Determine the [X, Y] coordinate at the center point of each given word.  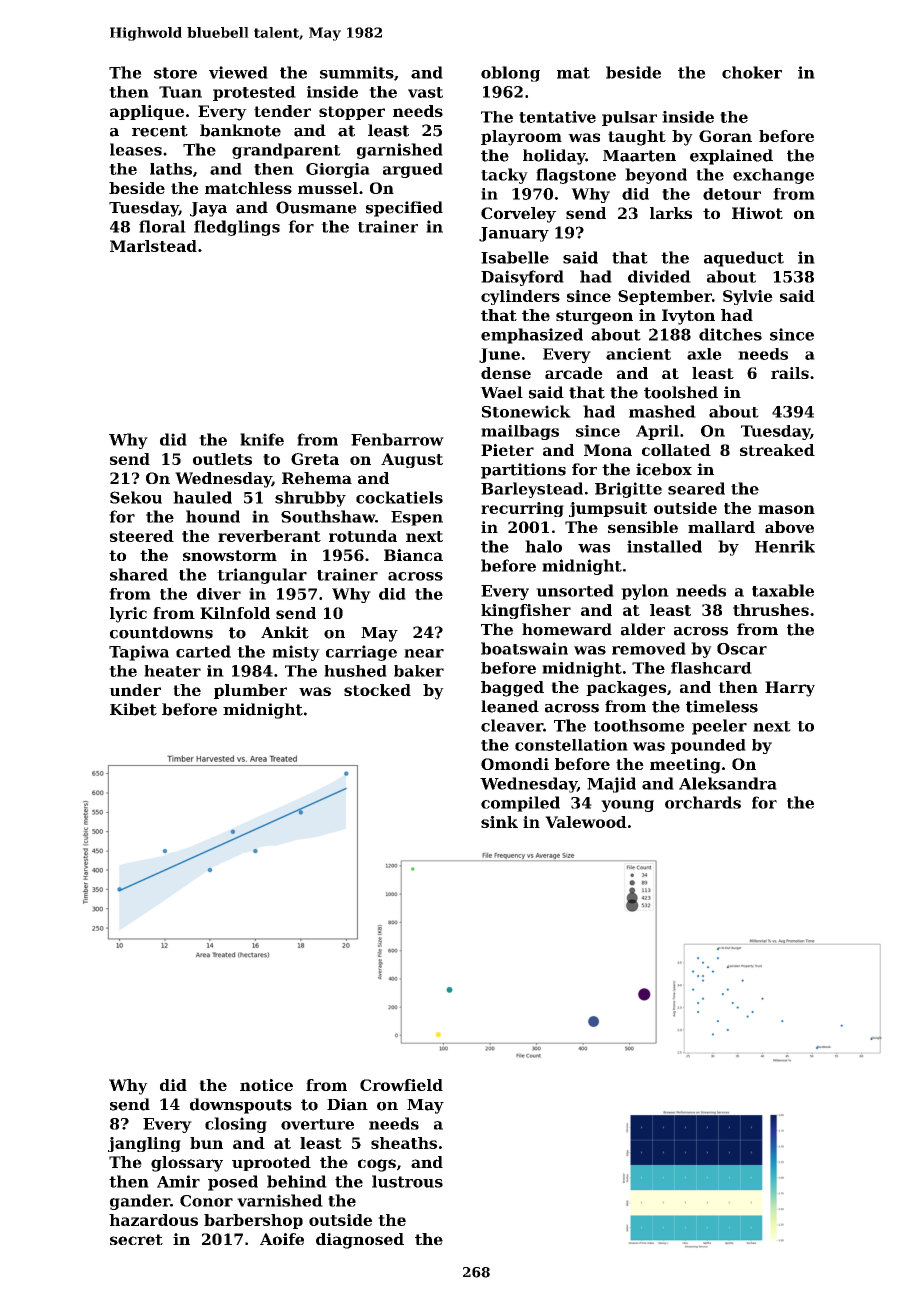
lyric [128, 615]
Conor [206, 1201]
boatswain [524, 648]
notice [266, 1085]
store [175, 73]
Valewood [586, 822]
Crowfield [401, 1085]
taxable [783, 590]
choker [752, 72]
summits [357, 72]
